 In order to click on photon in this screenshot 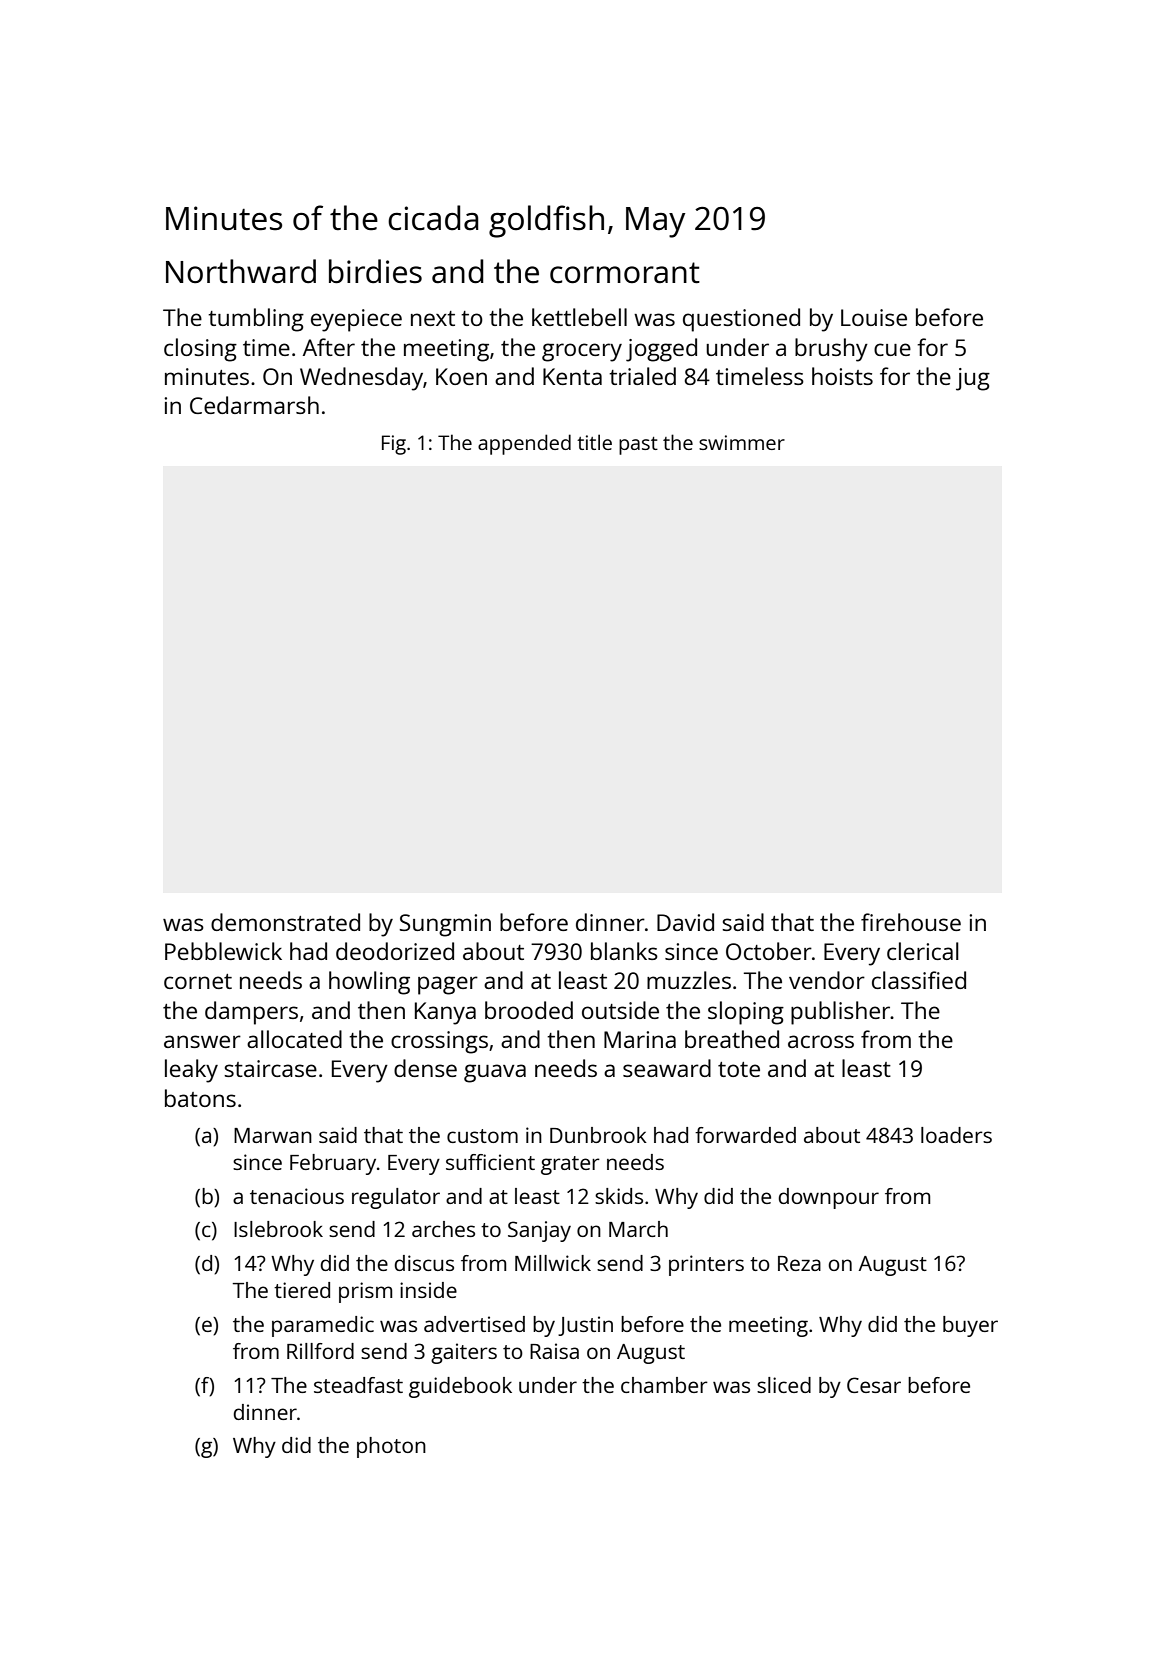, I will do `click(391, 1447)`.
